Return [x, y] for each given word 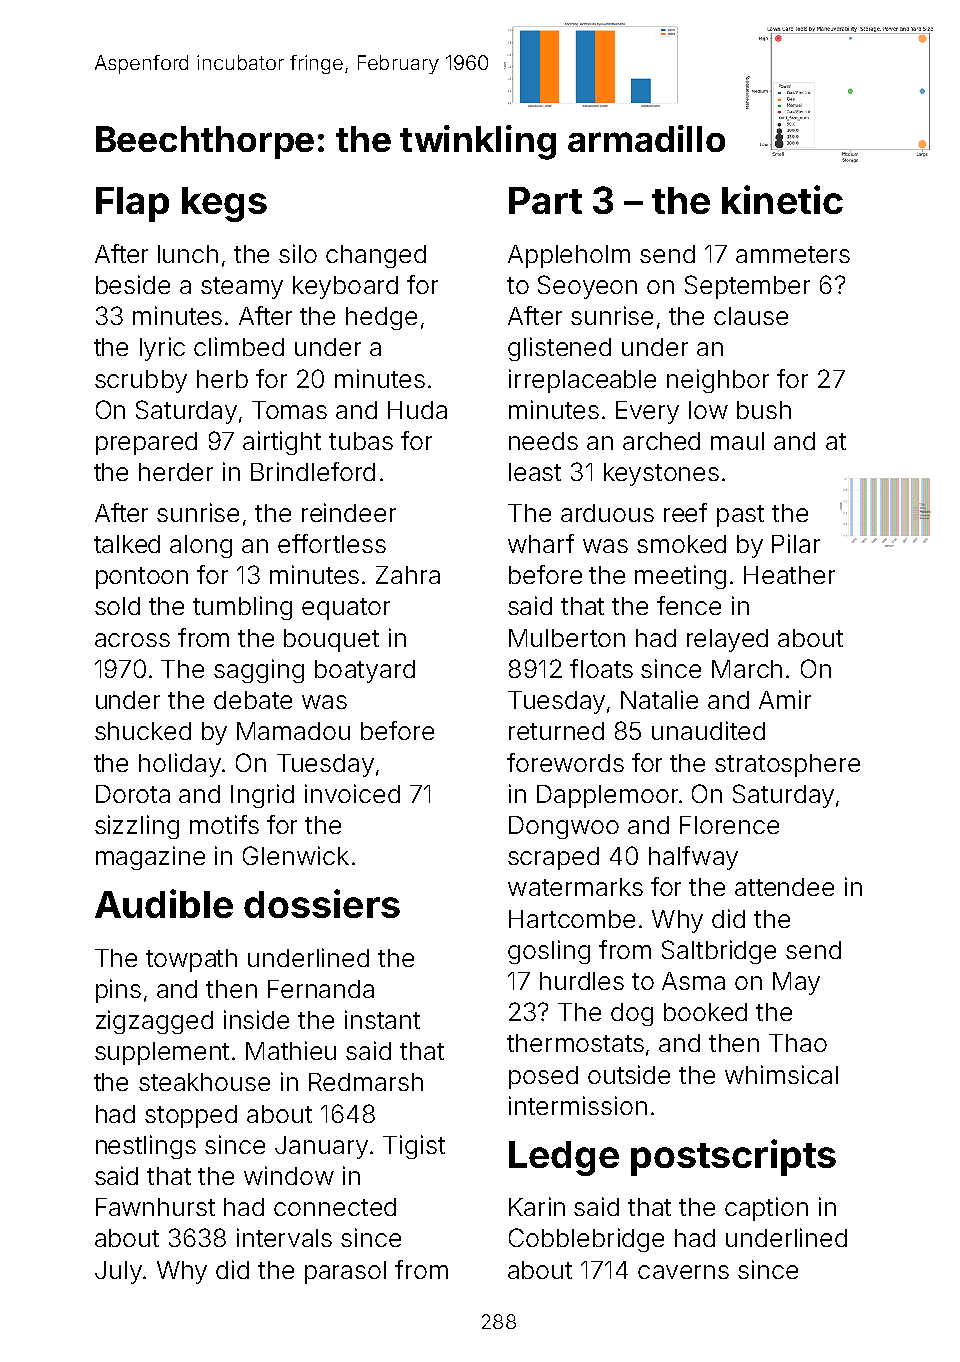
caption [766, 1209]
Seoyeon [587, 287]
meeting [680, 577]
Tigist [414, 1147]
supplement [162, 1053]
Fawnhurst [155, 1207]
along [201, 546]
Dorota [133, 794]
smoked [681, 544]
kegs [224, 204]
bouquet [331, 640]
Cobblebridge [586, 1240]
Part [545, 200]
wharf [541, 543]
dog [632, 1014]
